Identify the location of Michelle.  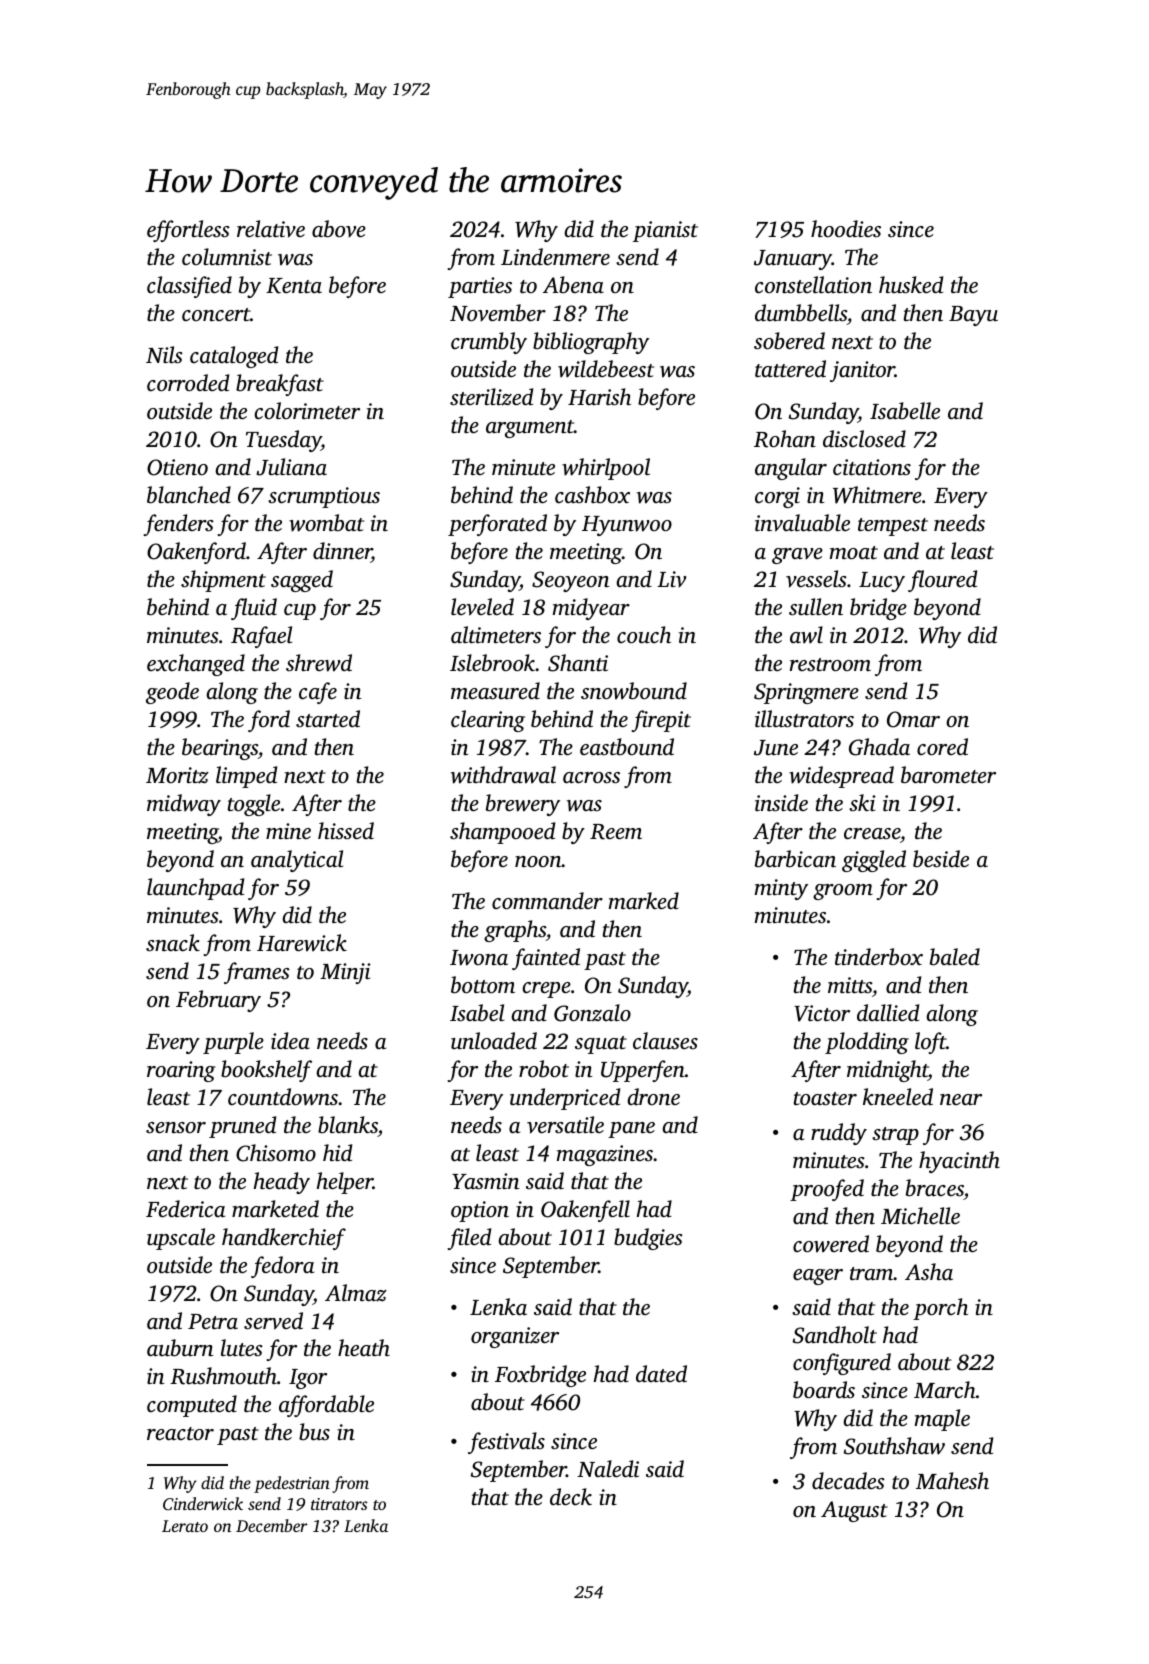
(920, 1216).
